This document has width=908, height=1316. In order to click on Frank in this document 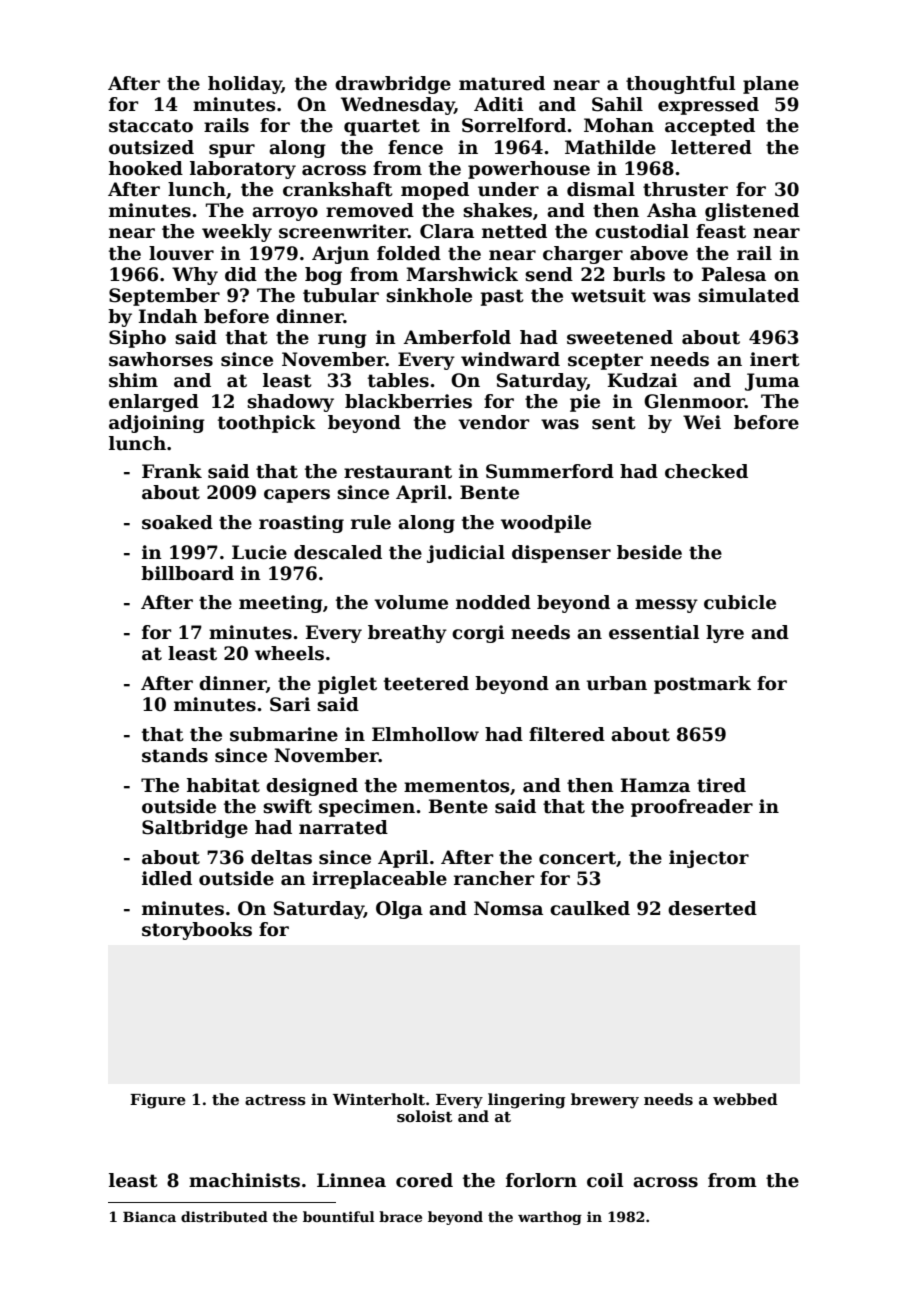, I will do `click(172, 471)`.
